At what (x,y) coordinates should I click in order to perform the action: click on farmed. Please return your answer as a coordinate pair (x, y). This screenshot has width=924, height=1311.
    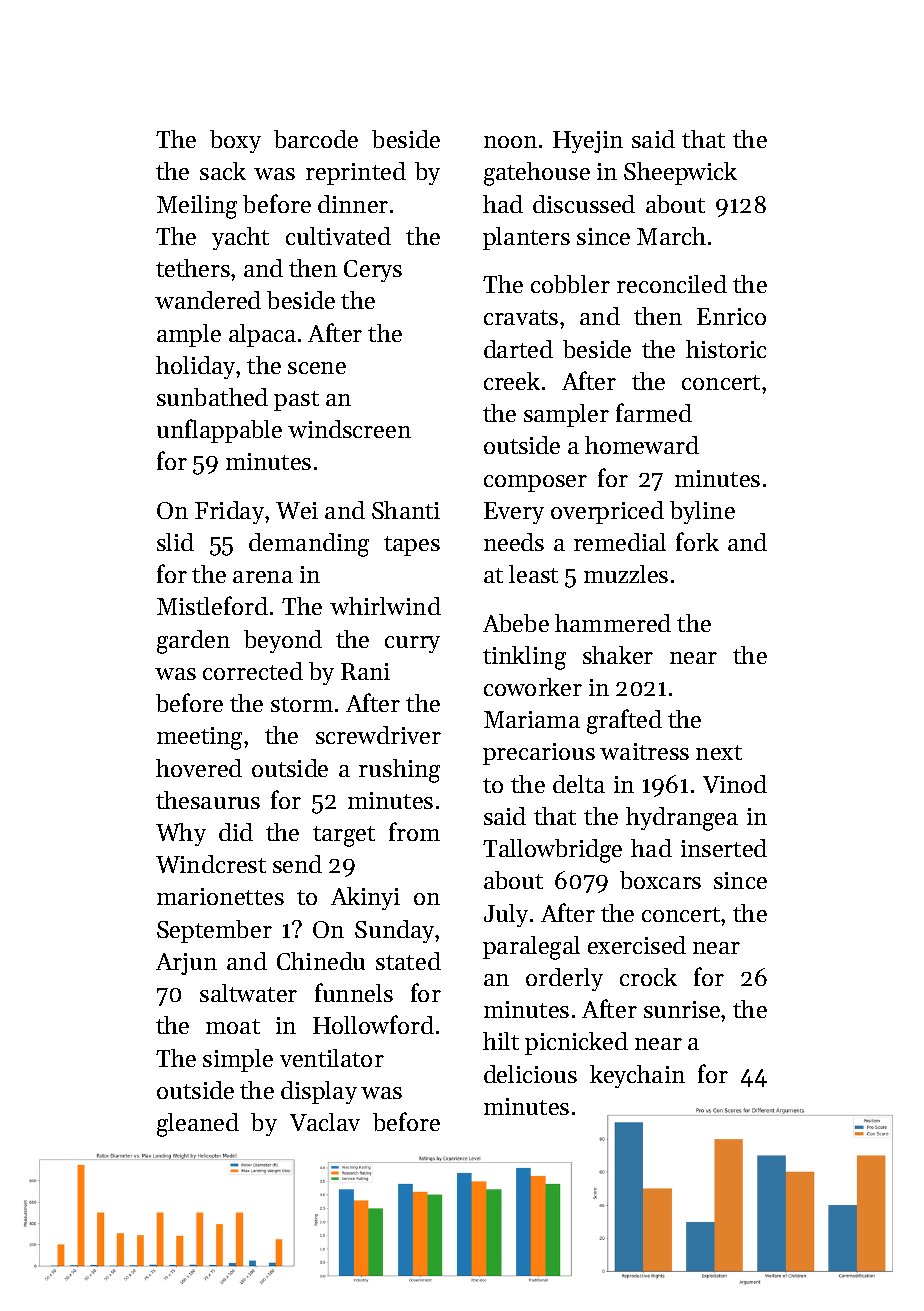
    Looking at the image, I should click on (654, 412).
